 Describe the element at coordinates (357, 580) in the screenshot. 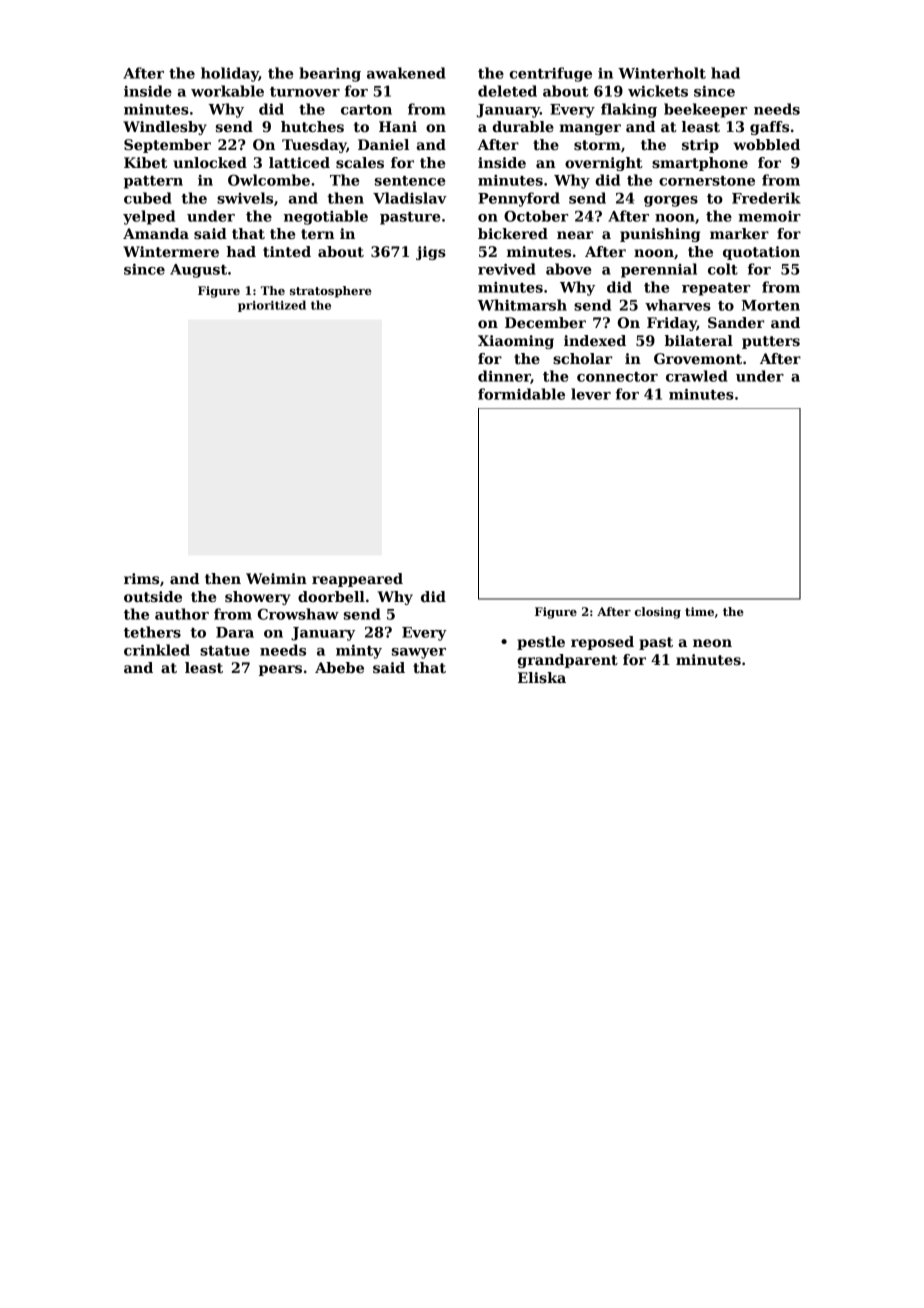

I see `reappeared` at that location.
